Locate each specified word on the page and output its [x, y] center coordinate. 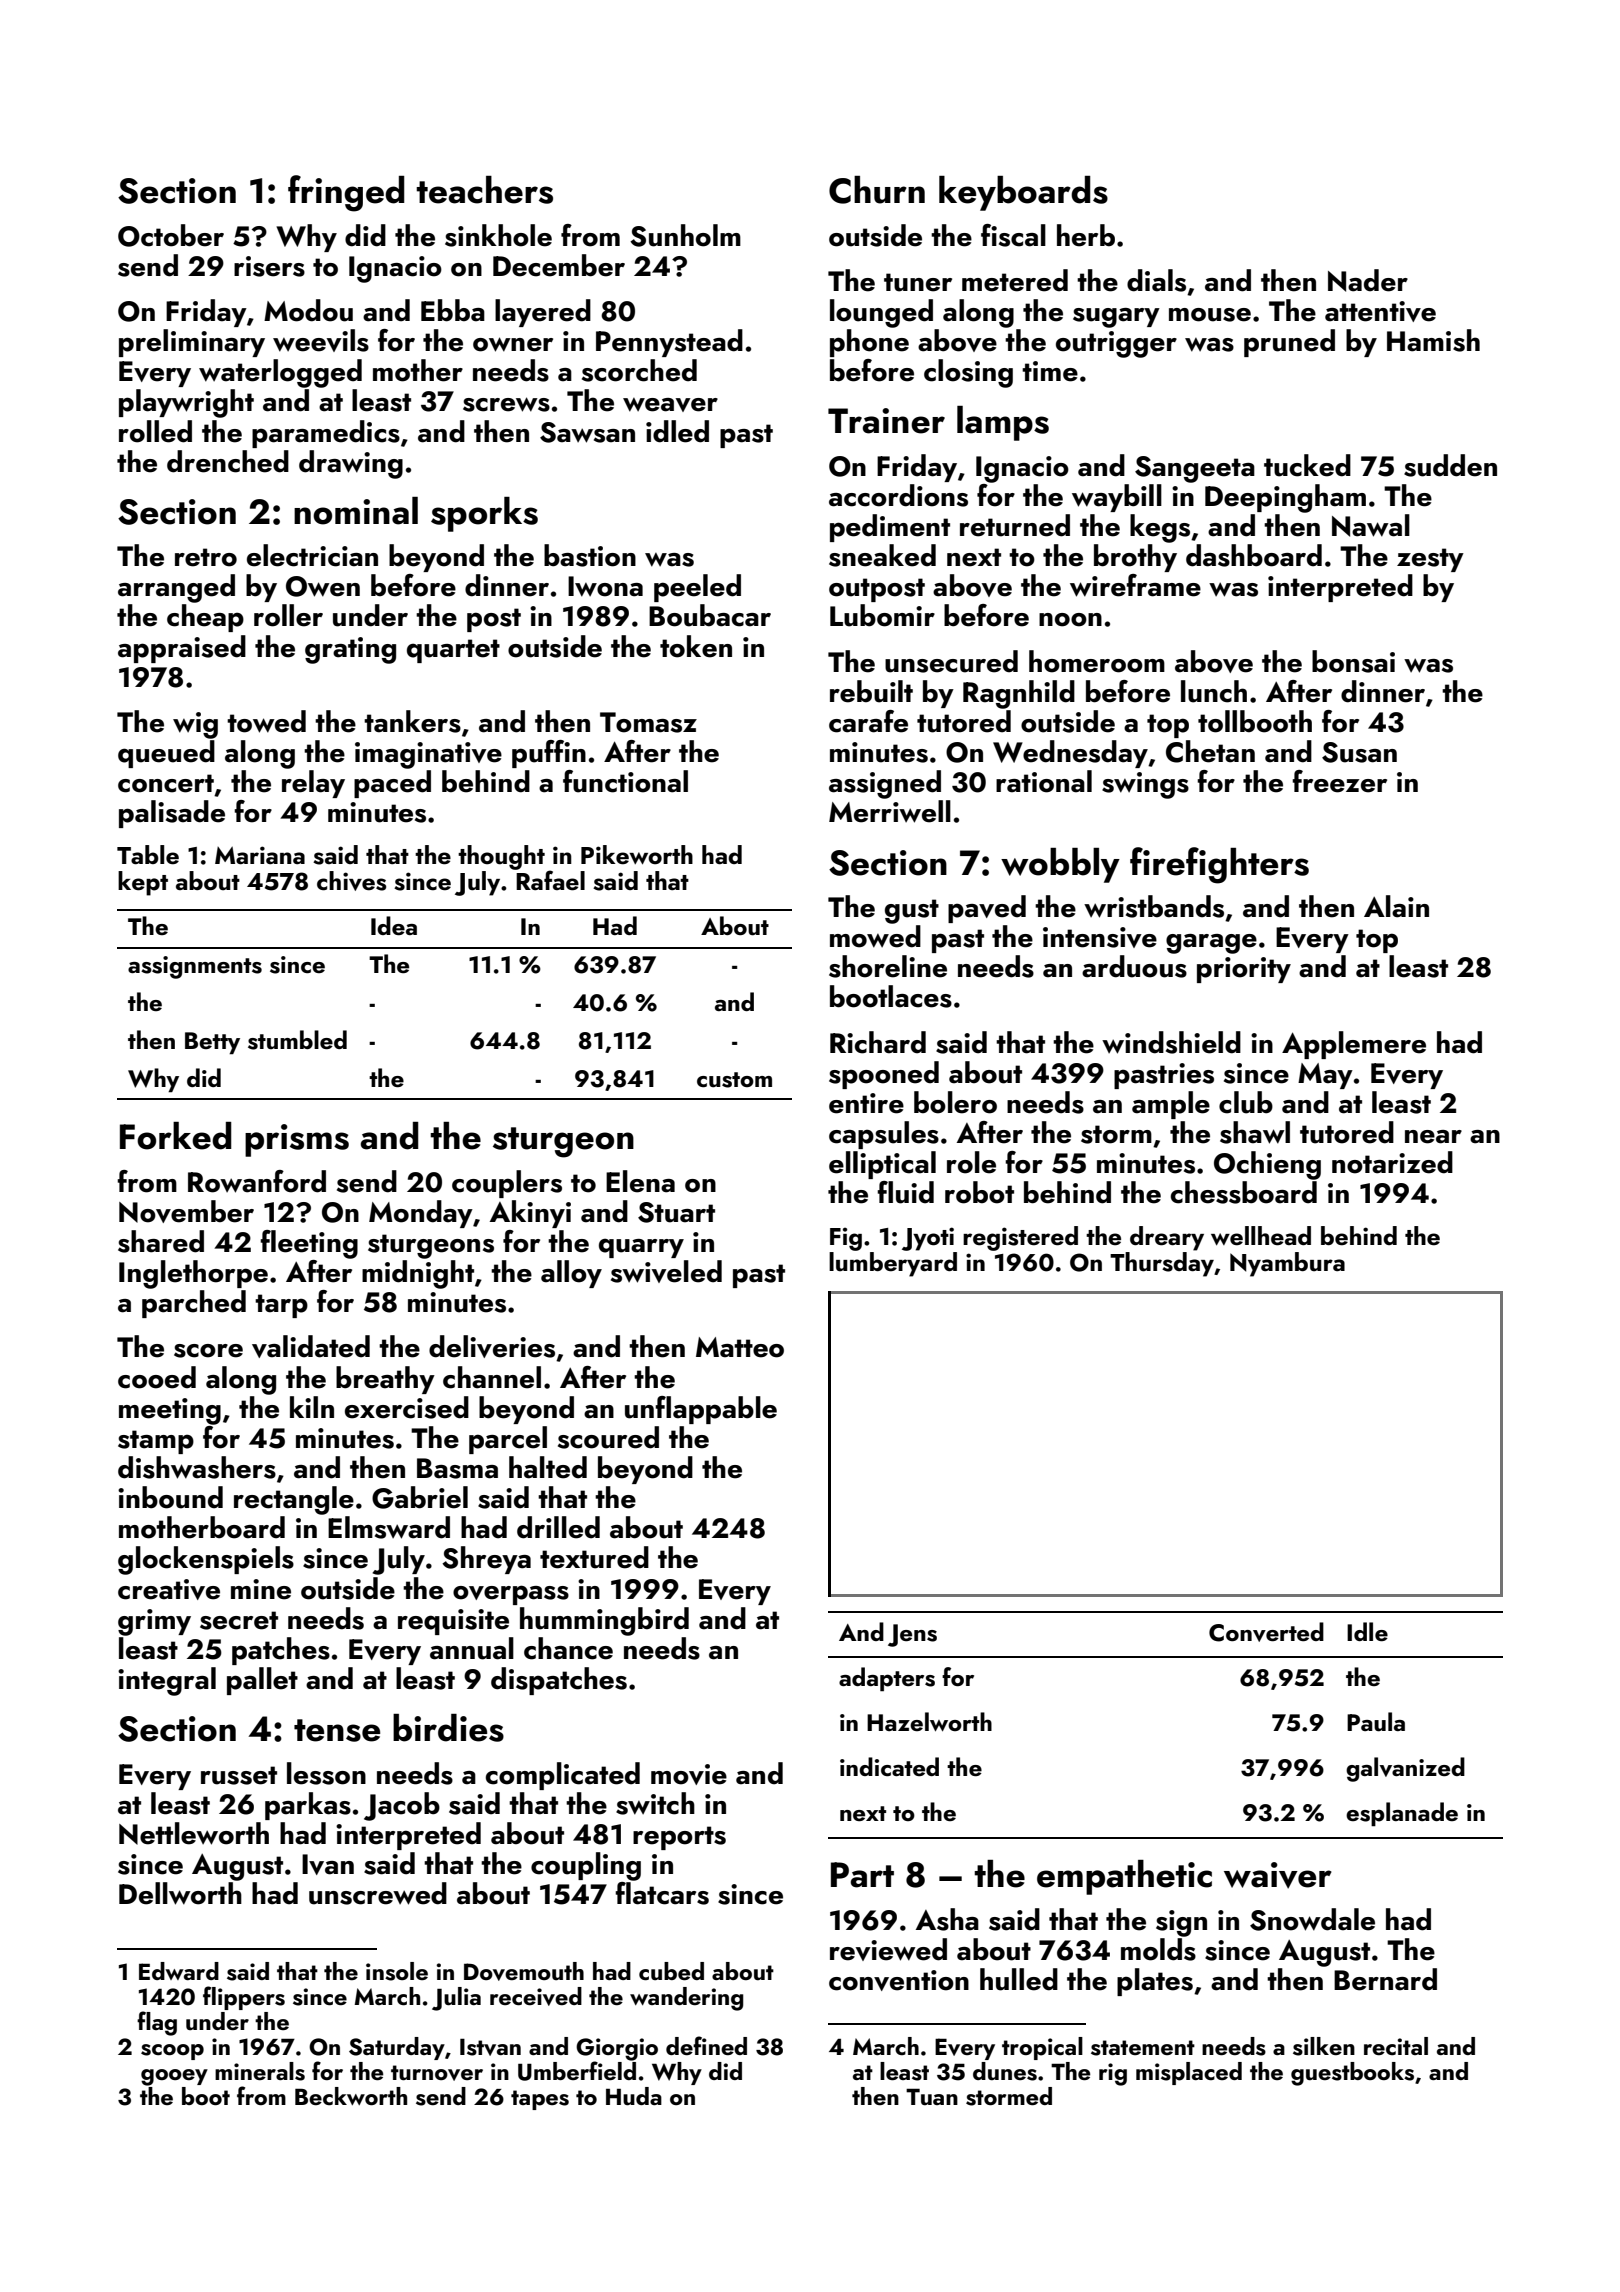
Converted [1266, 1632]
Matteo [740, 1347]
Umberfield [577, 2071]
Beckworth [351, 2096]
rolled [155, 431]
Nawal [1371, 525]
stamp [156, 1442]
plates [1155, 1982]
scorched [639, 370]
